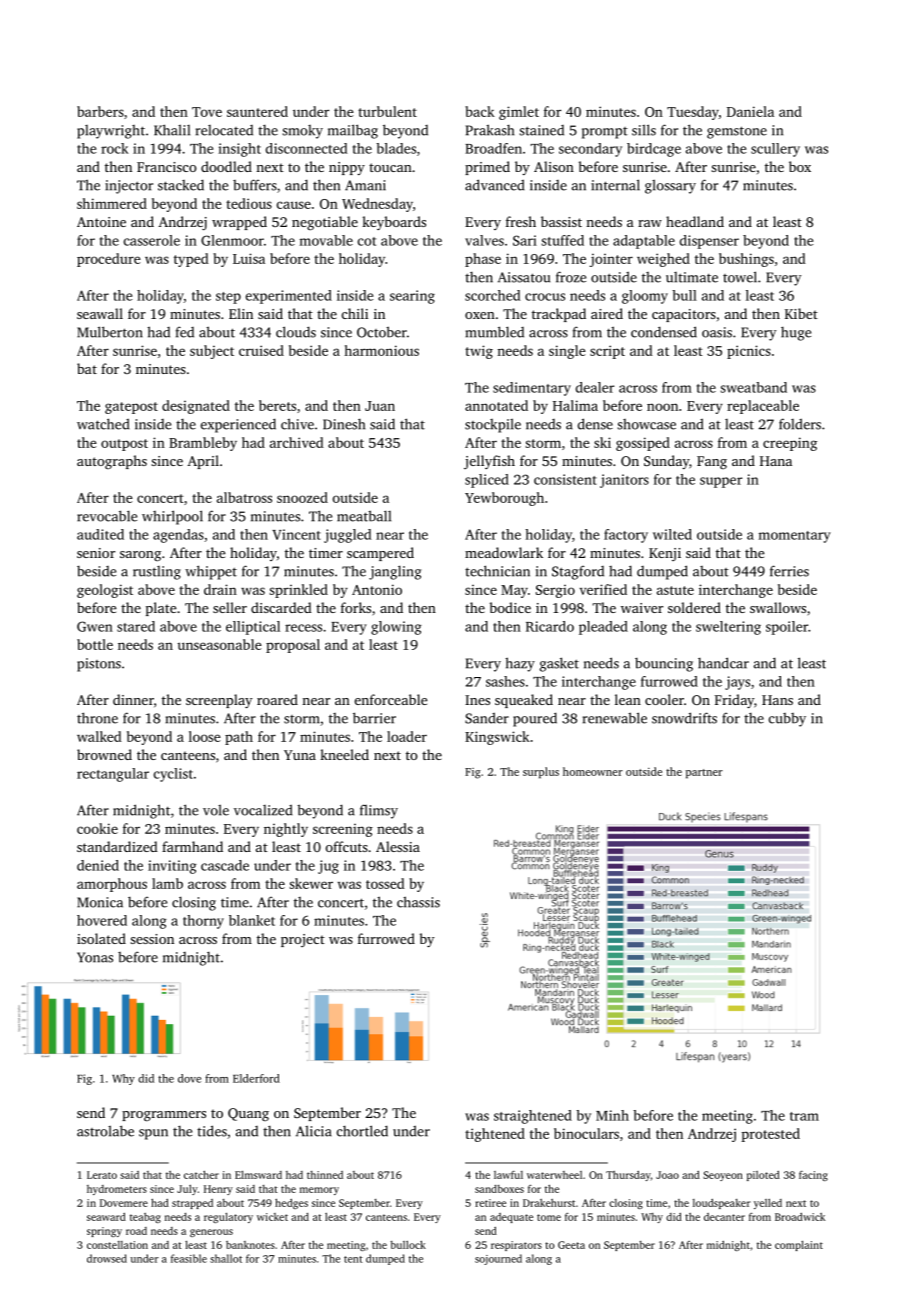 This image has width=908, height=1316. Describe the element at coordinates (695, 221) in the image. I see `headland` at that location.
